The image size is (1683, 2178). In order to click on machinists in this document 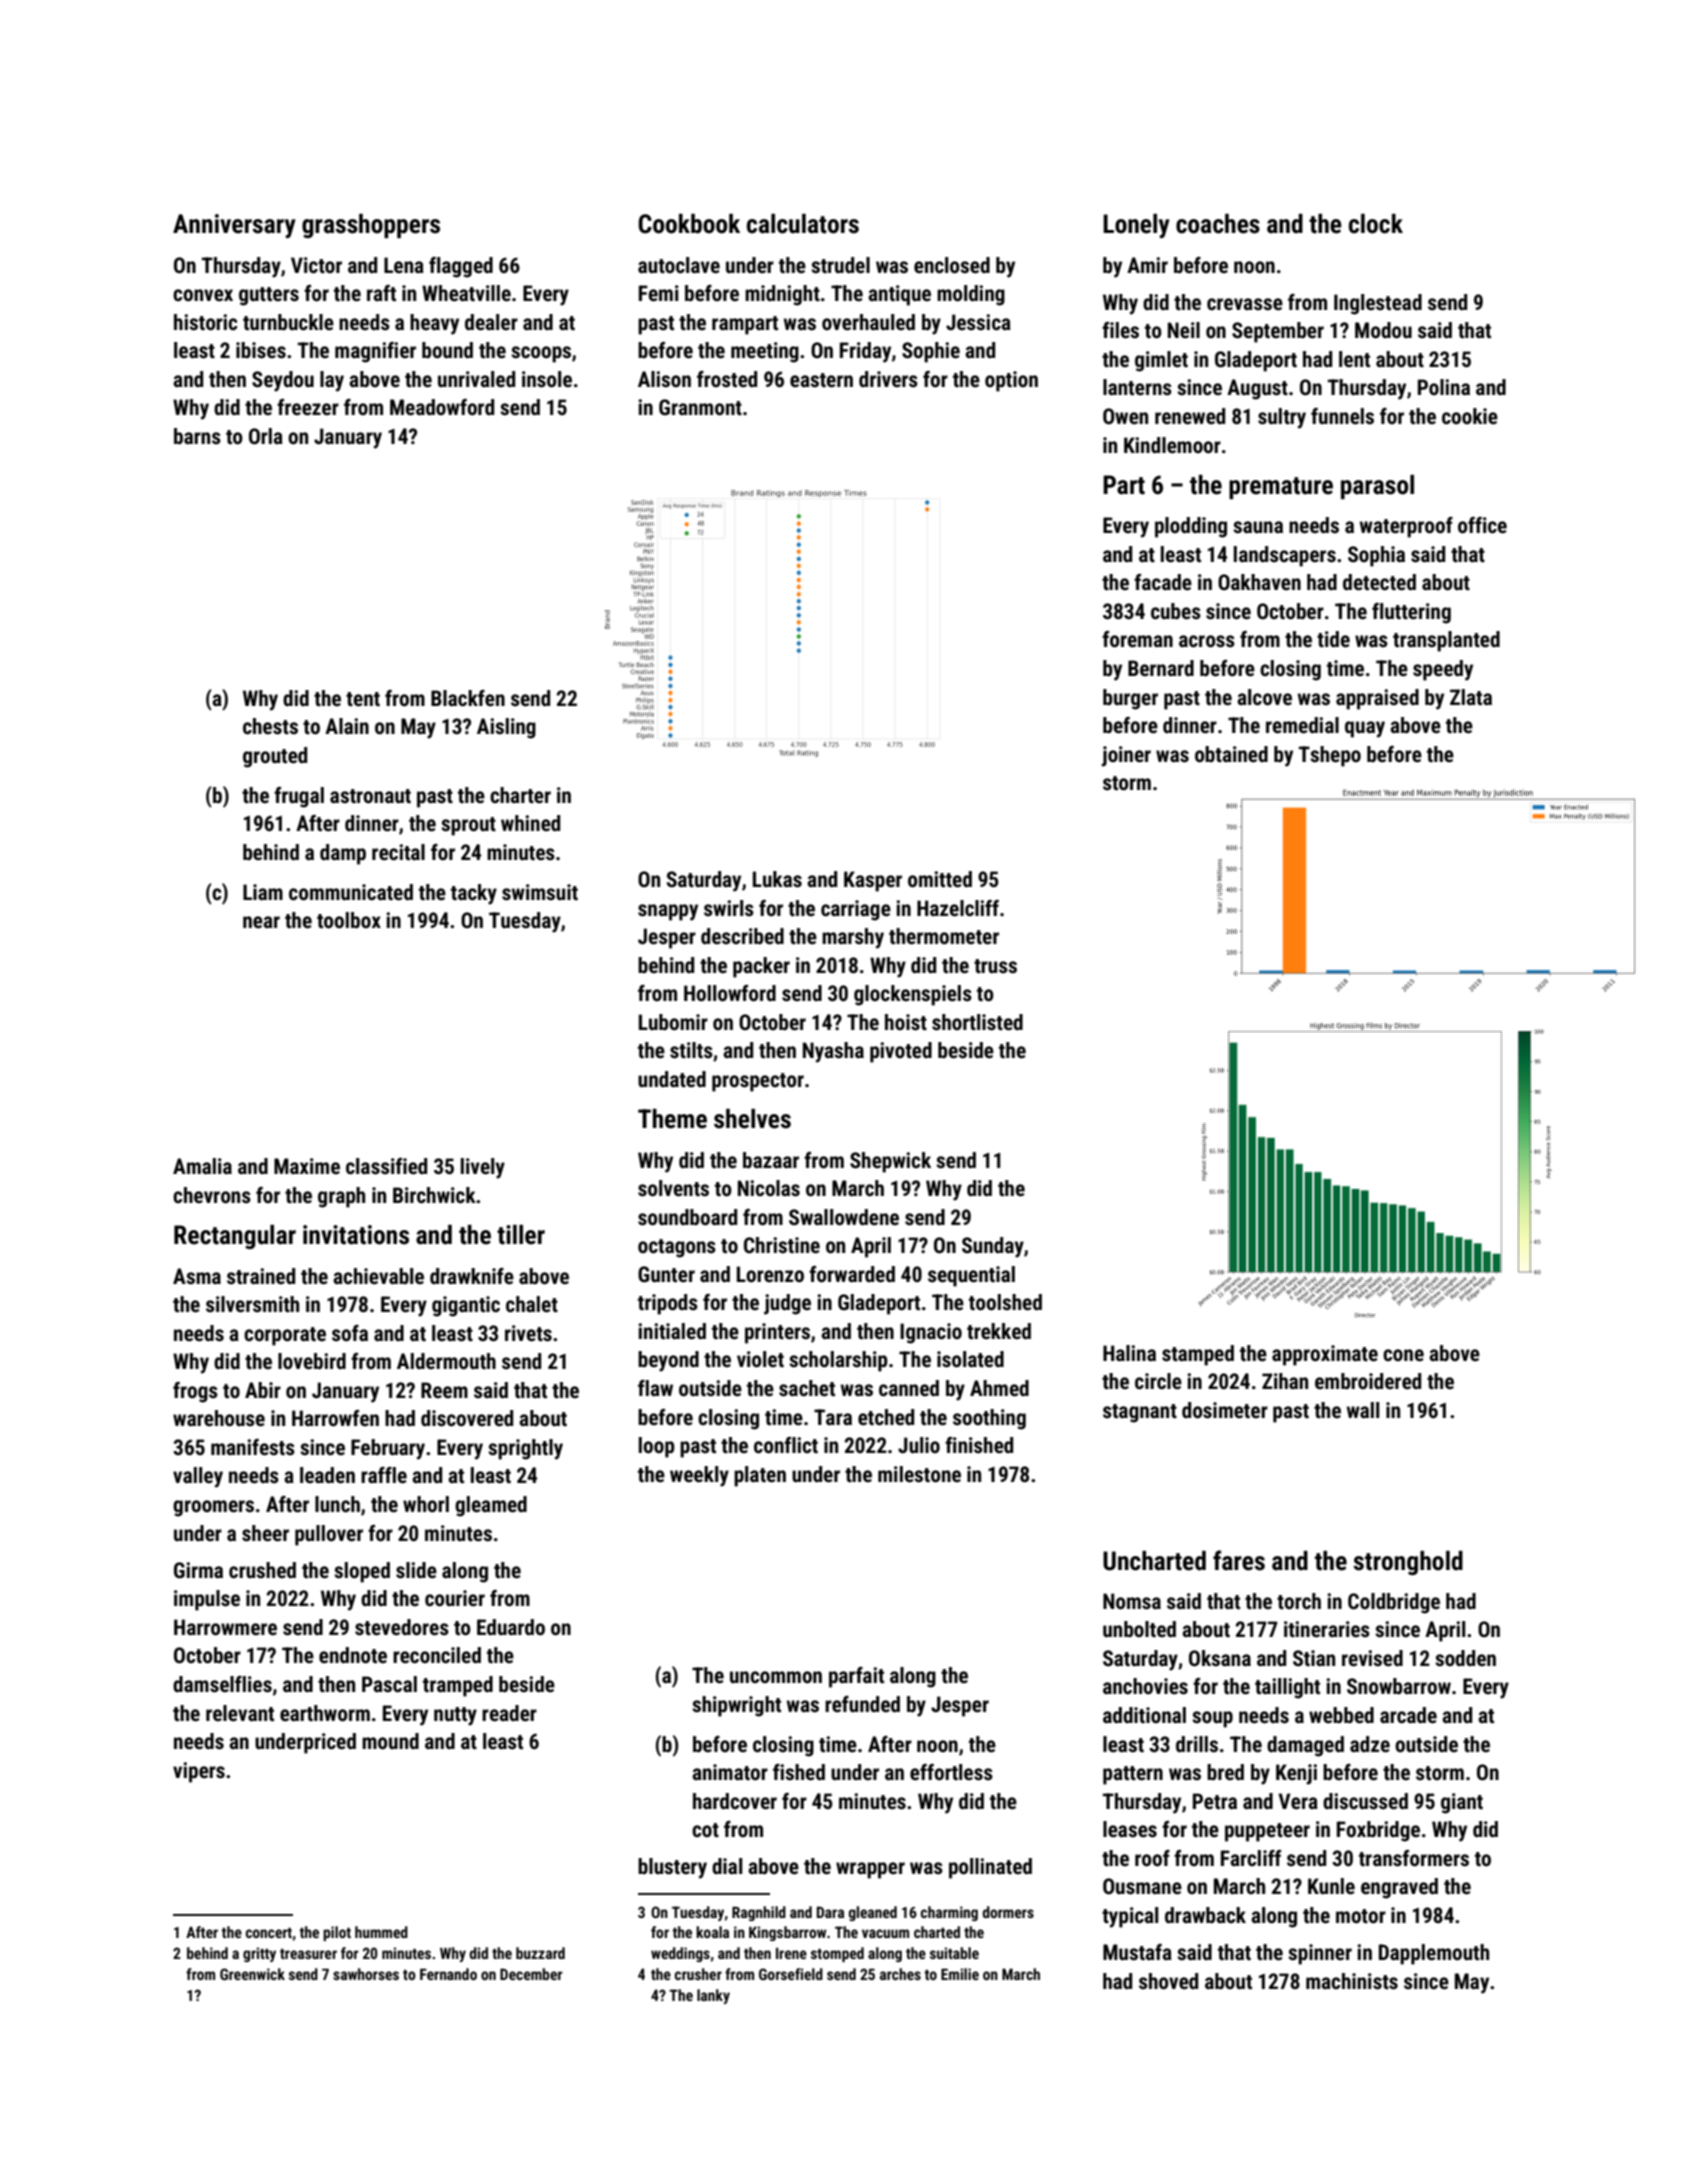, I will do `click(1352, 1981)`.
